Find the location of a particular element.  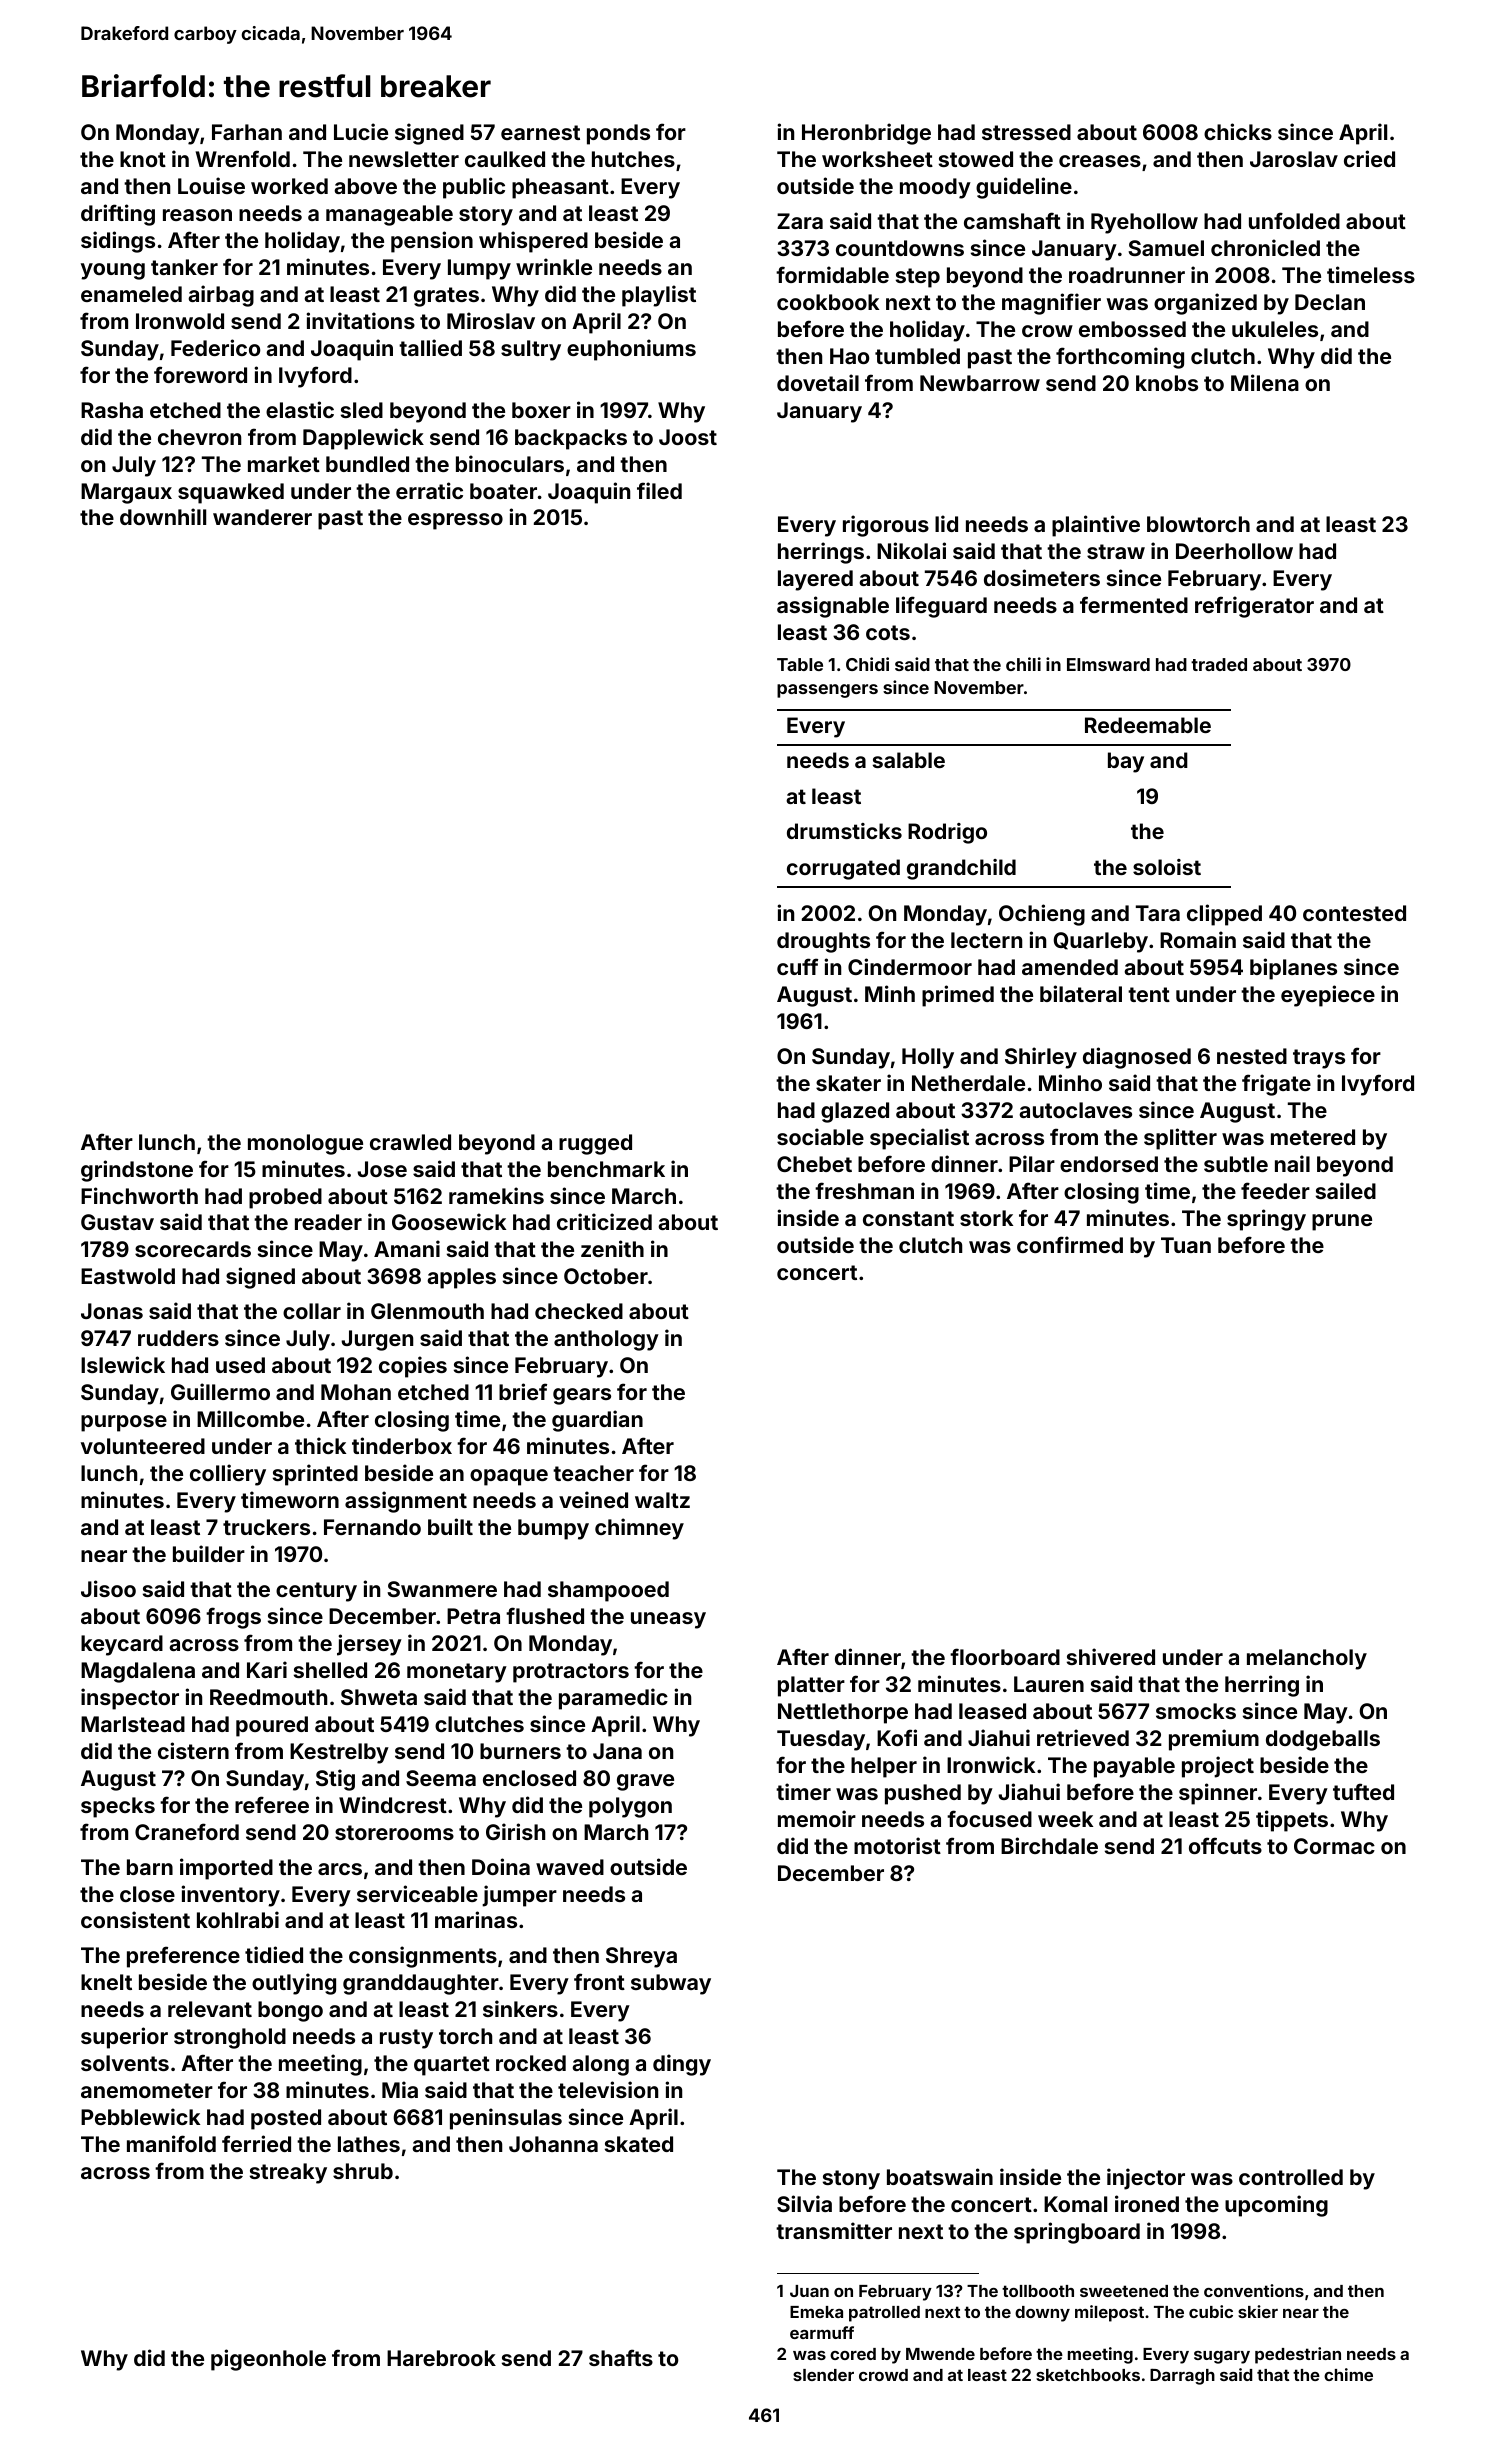

solvents is located at coordinates (125, 2063).
